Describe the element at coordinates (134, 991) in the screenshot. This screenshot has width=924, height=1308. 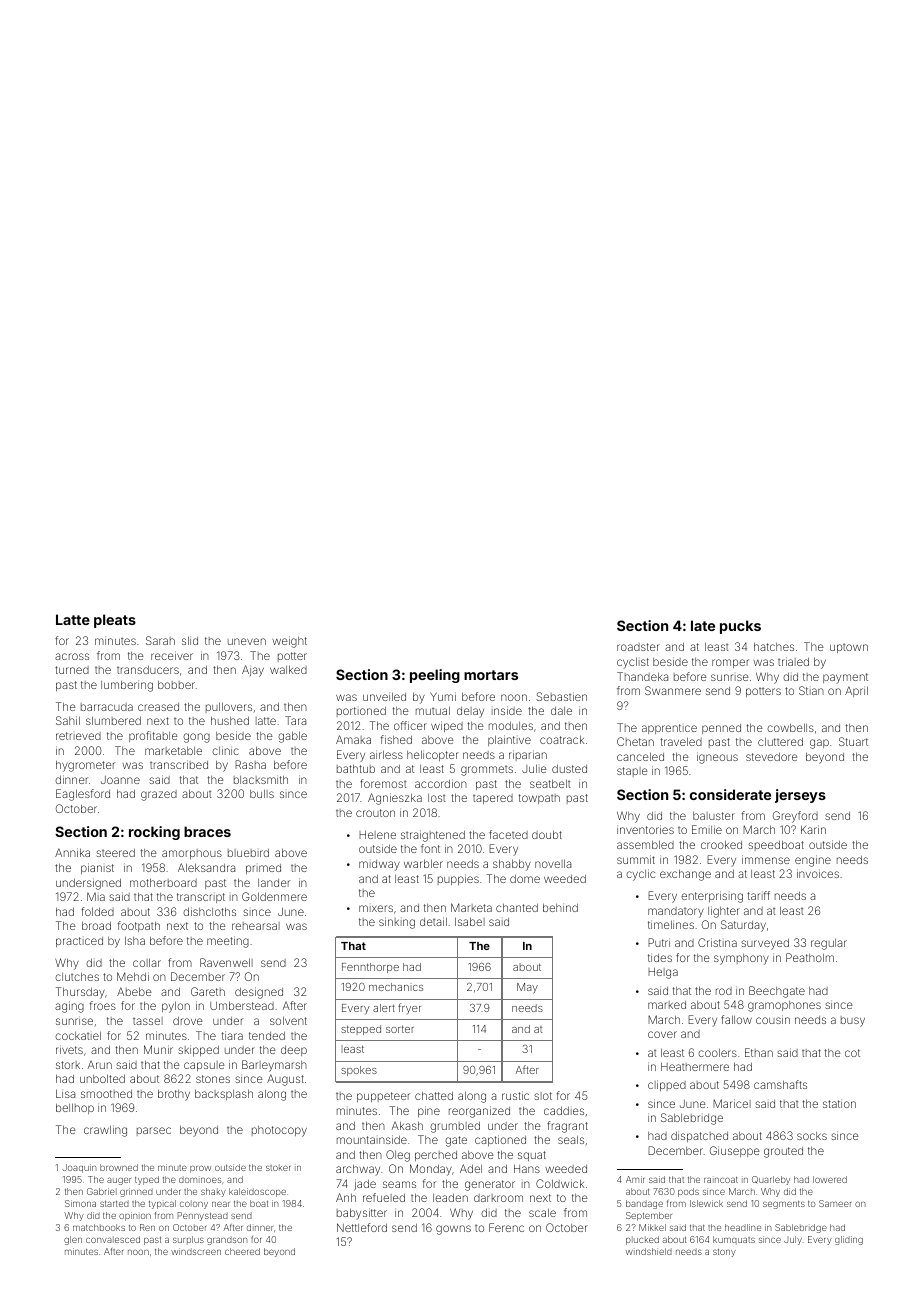
I see `Abebe` at that location.
